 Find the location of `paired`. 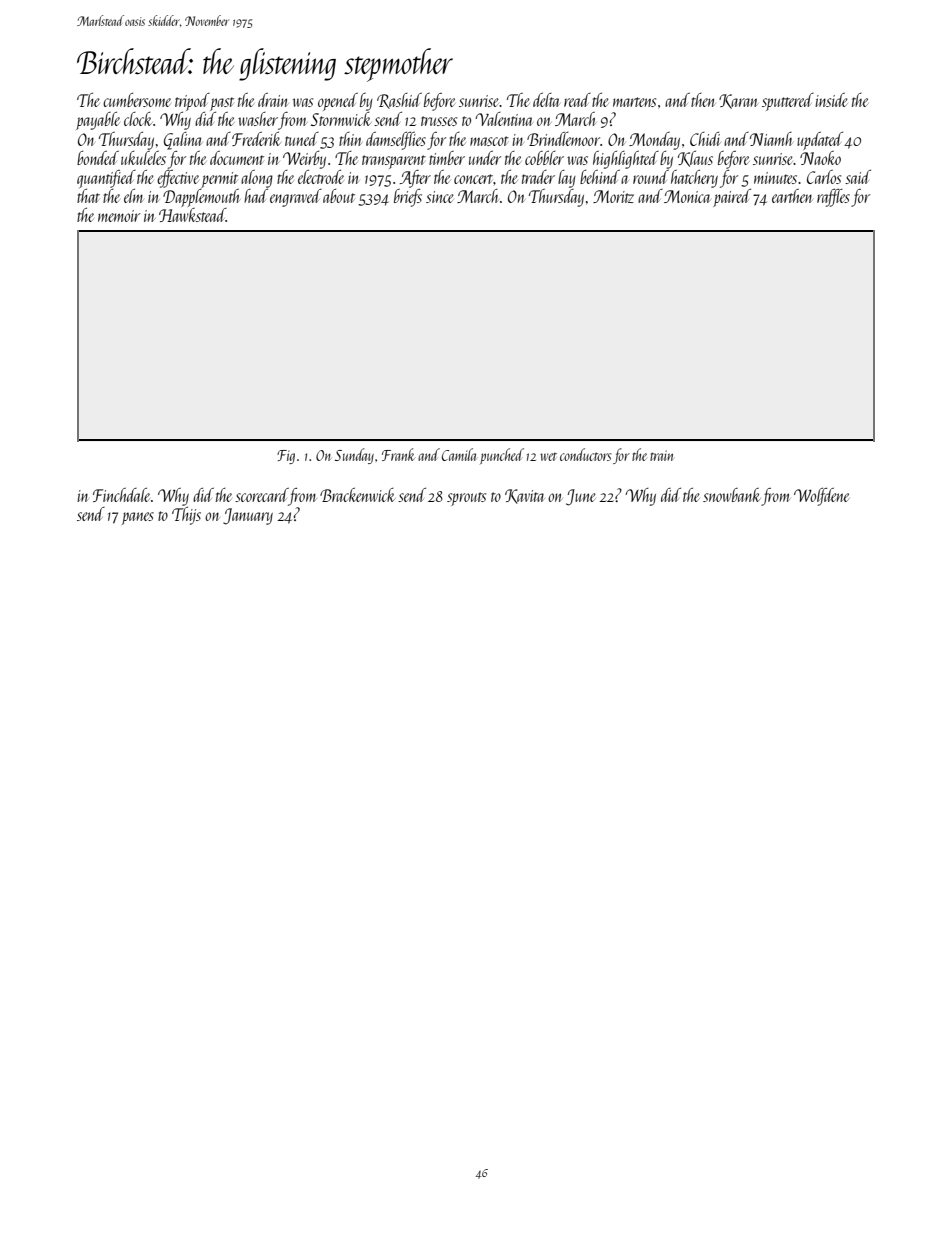

paired is located at coordinates (732, 198).
